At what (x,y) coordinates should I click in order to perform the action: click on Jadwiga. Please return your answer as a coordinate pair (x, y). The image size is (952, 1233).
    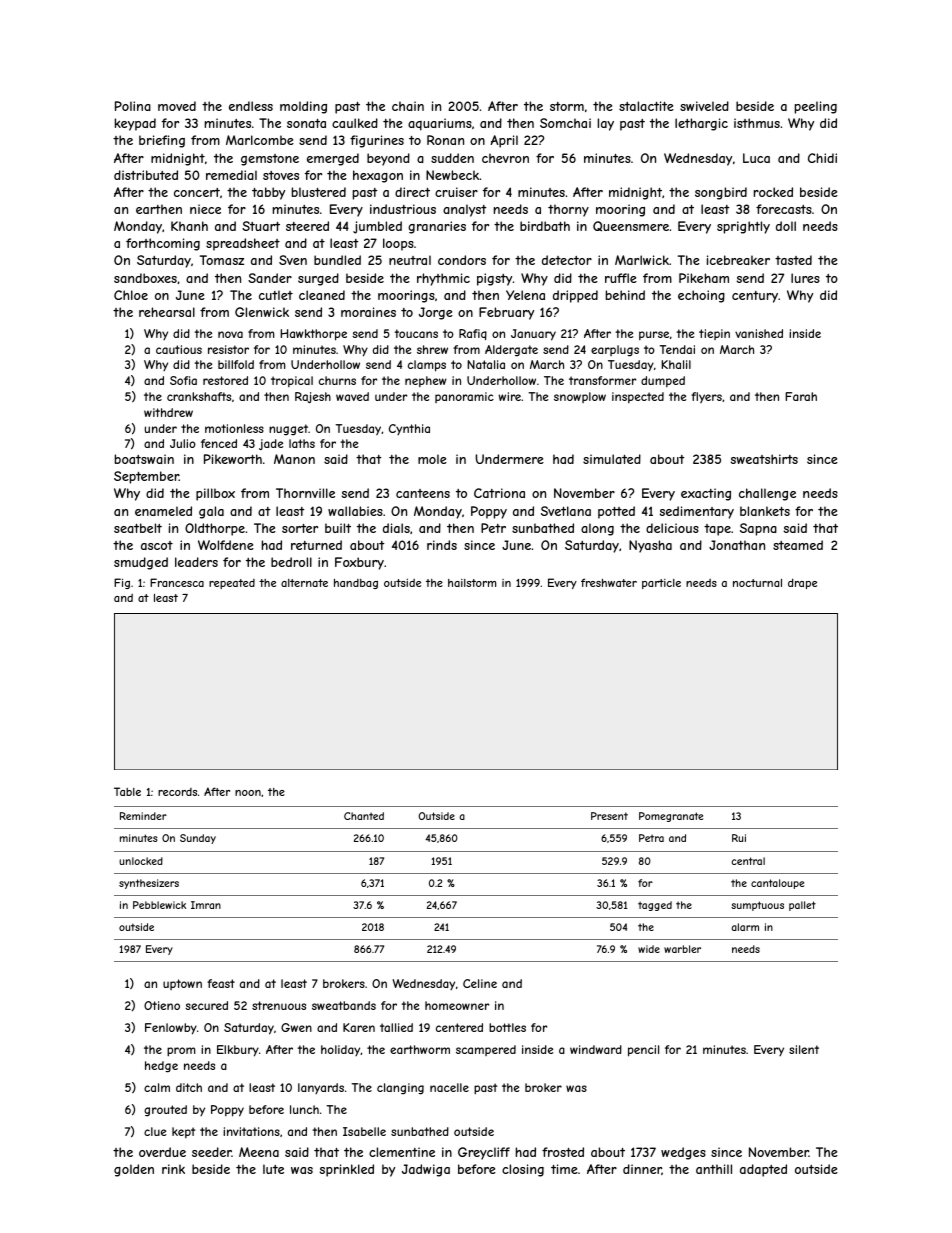
    Looking at the image, I should click on (426, 1170).
